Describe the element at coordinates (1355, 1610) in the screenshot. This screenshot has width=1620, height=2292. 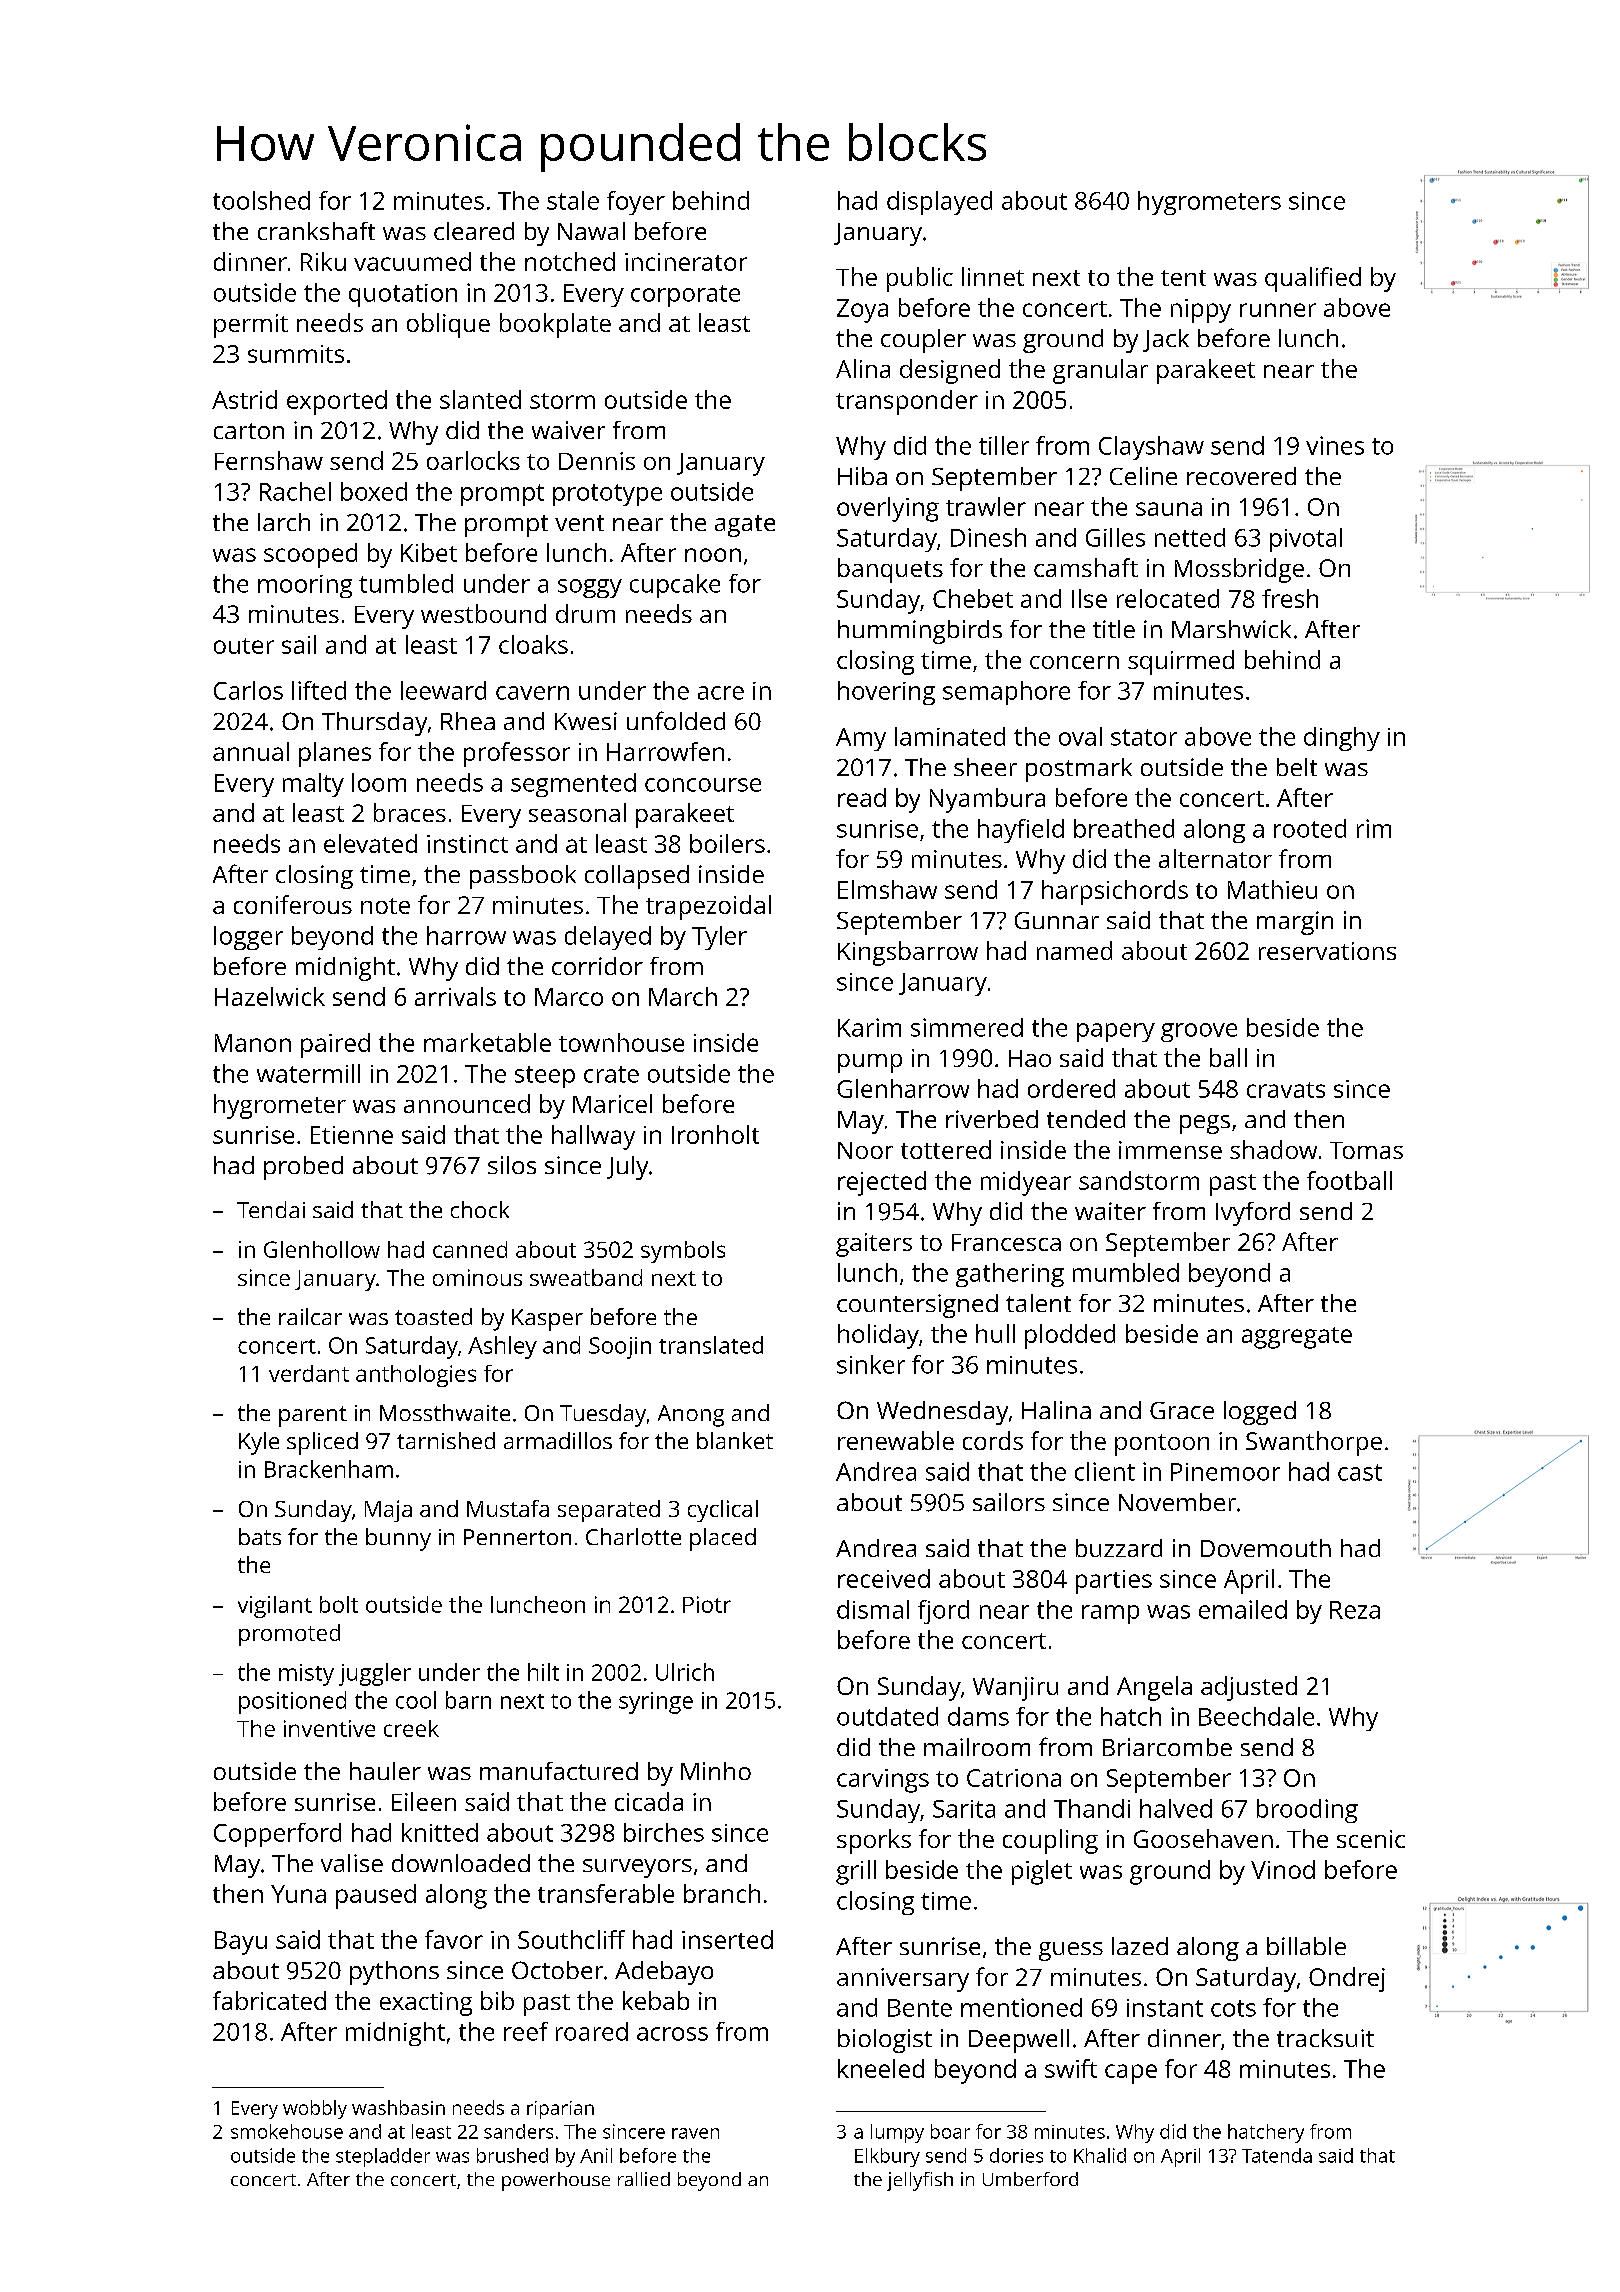
I see `Reza` at that location.
